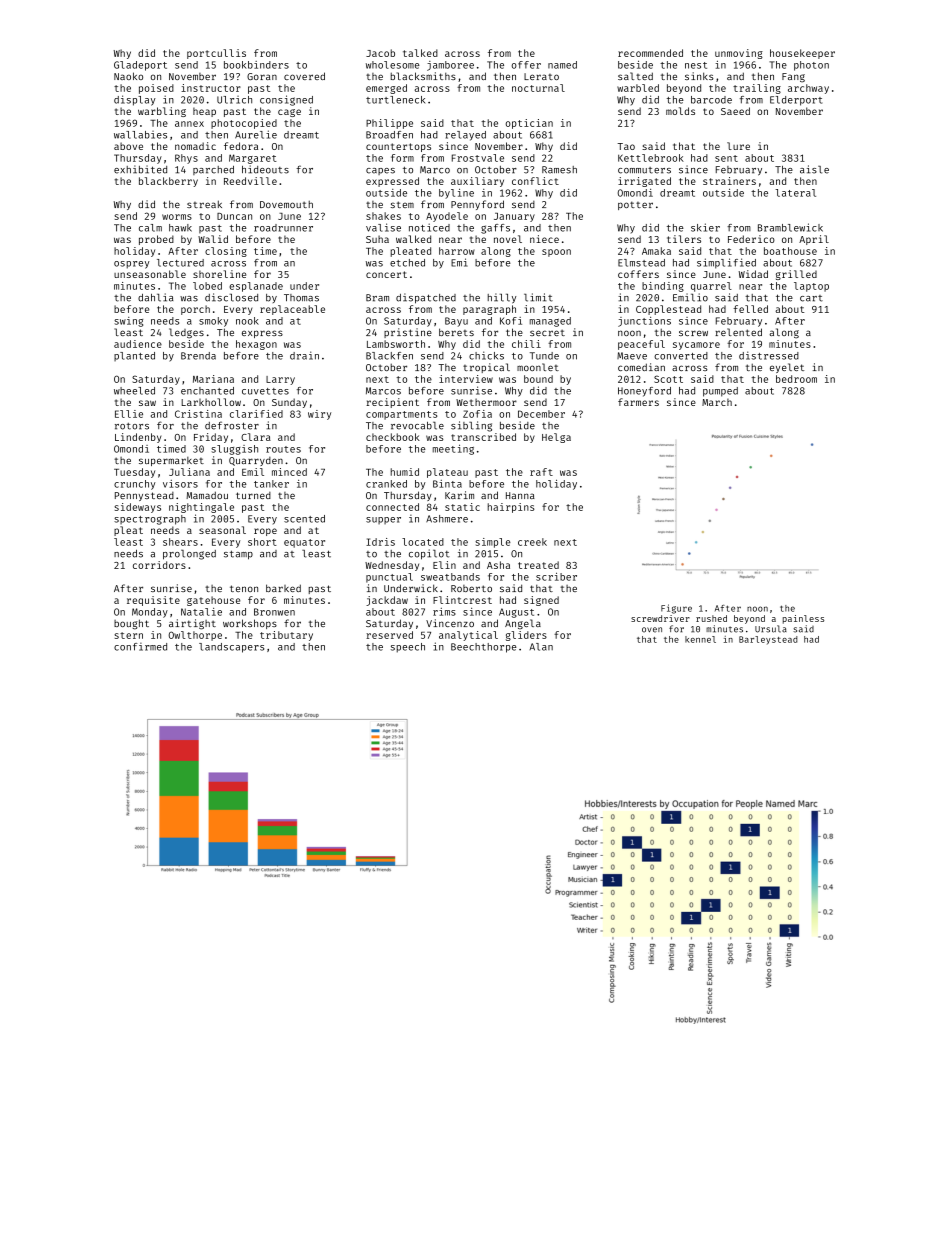 The width and height of the screenshot is (952, 1233). What do you see at coordinates (256, 287) in the screenshot?
I see `esplanade` at bounding box center [256, 287].
